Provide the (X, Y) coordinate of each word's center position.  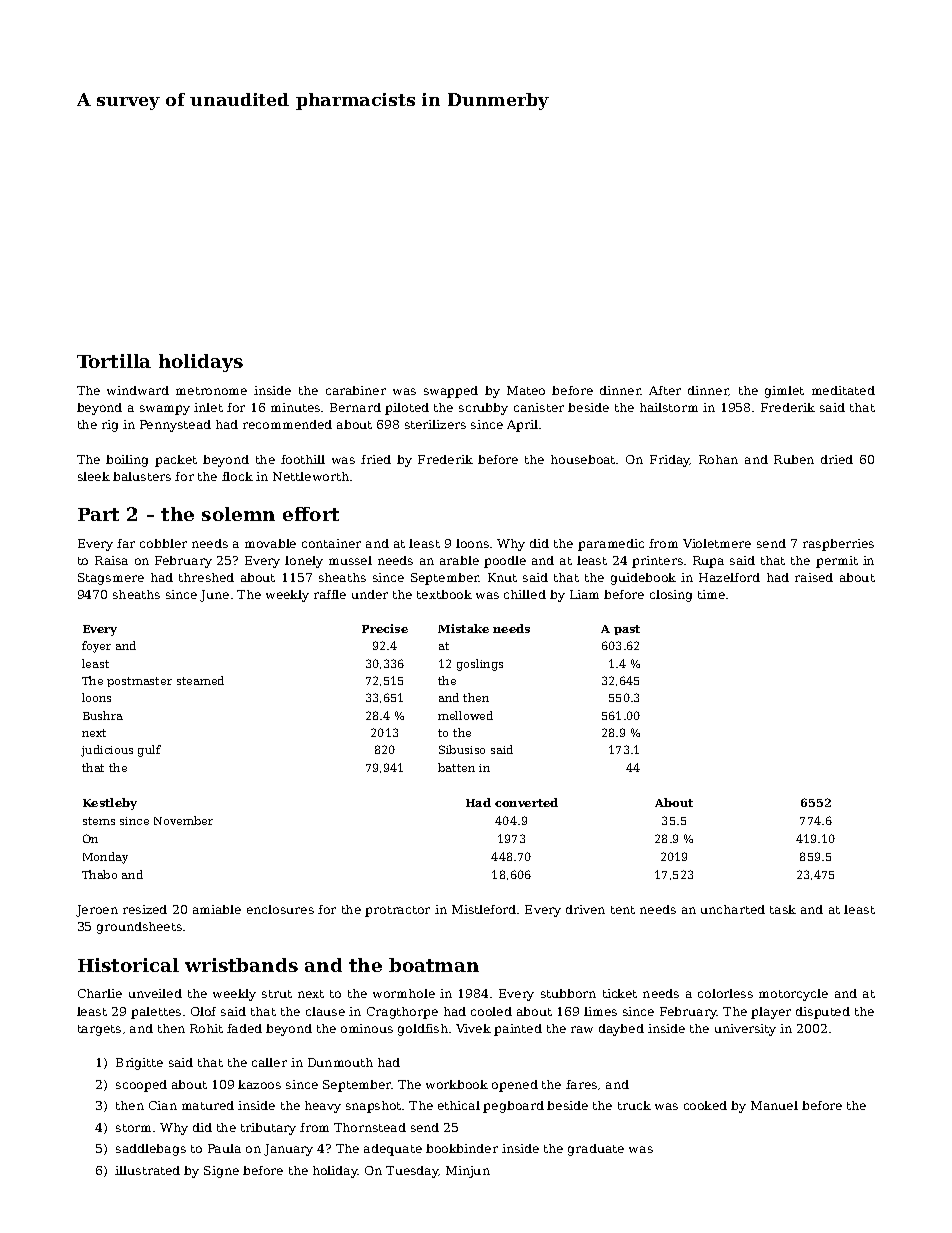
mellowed (465, 715)
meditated (843, 390)
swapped (451, 392)
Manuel (774, 1105)
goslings (480, 665)
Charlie (100, 993)
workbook (457, 1084)
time (711, 594)
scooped (141, 1086)
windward (138, 390)
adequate (393, 1150)
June (214, 596)
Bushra (103, 715)
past (627, 630)
